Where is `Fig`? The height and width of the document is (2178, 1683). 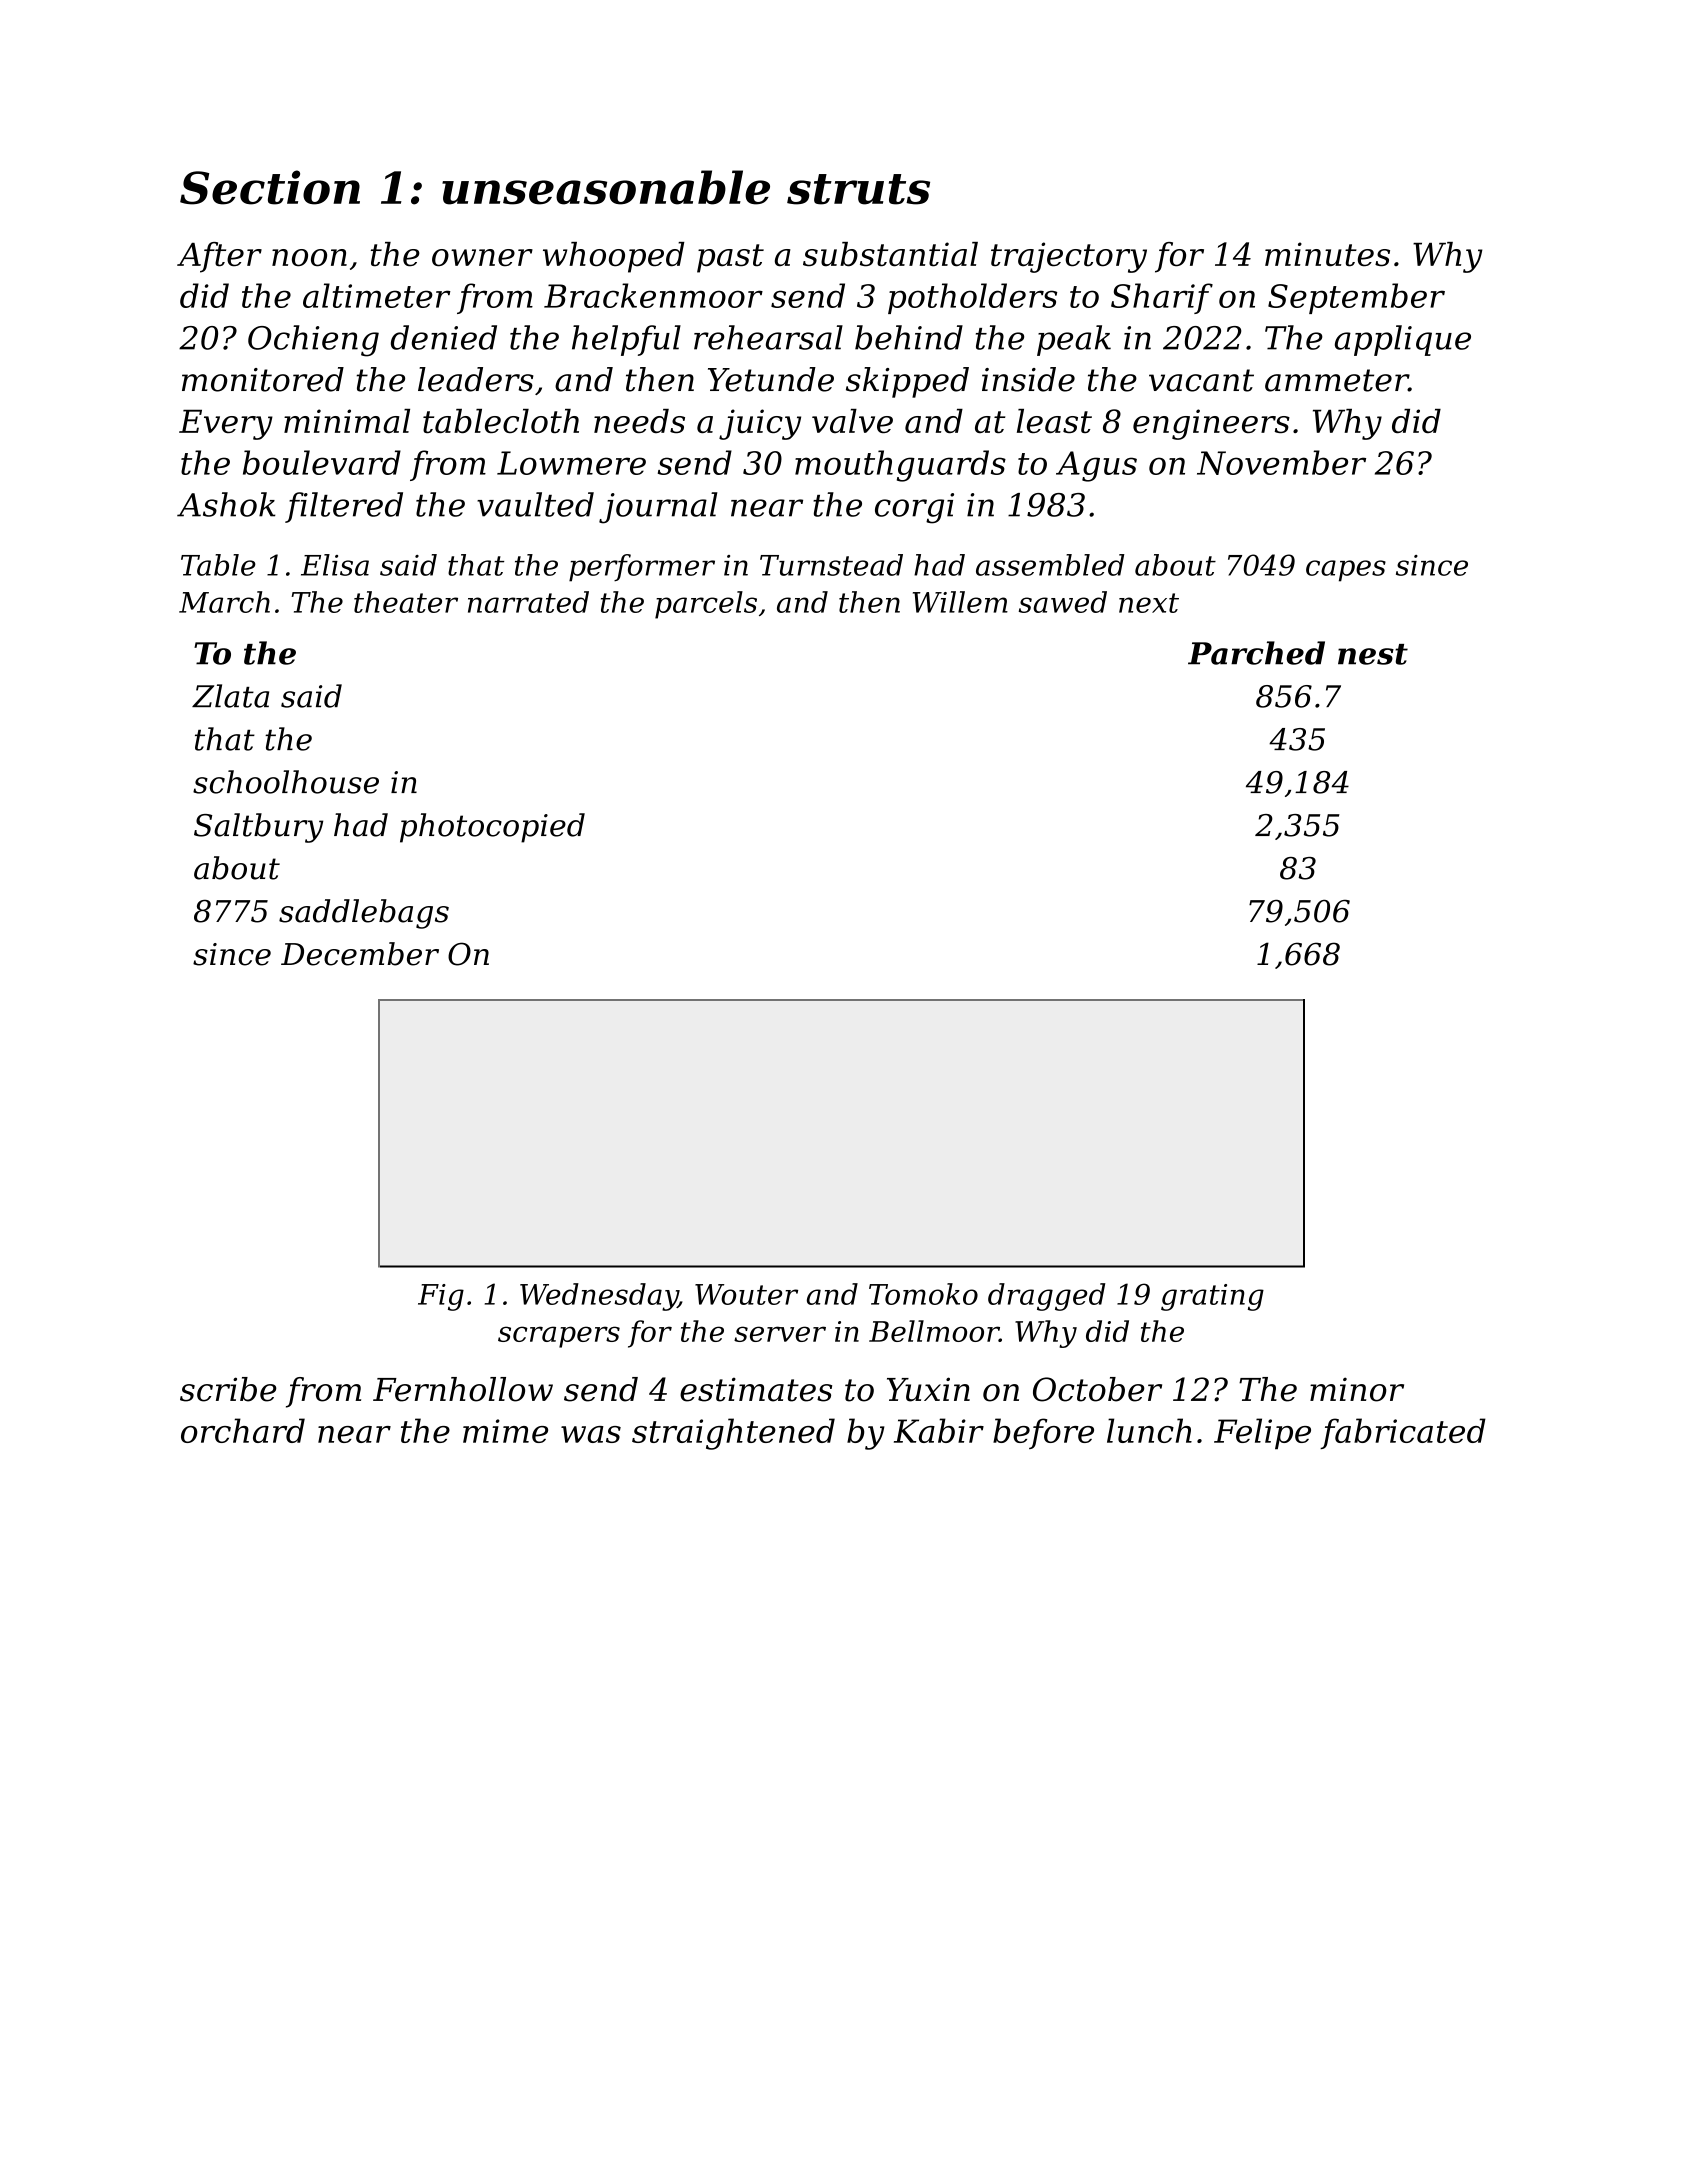 Fig is located at coordinates (441, 1297).
